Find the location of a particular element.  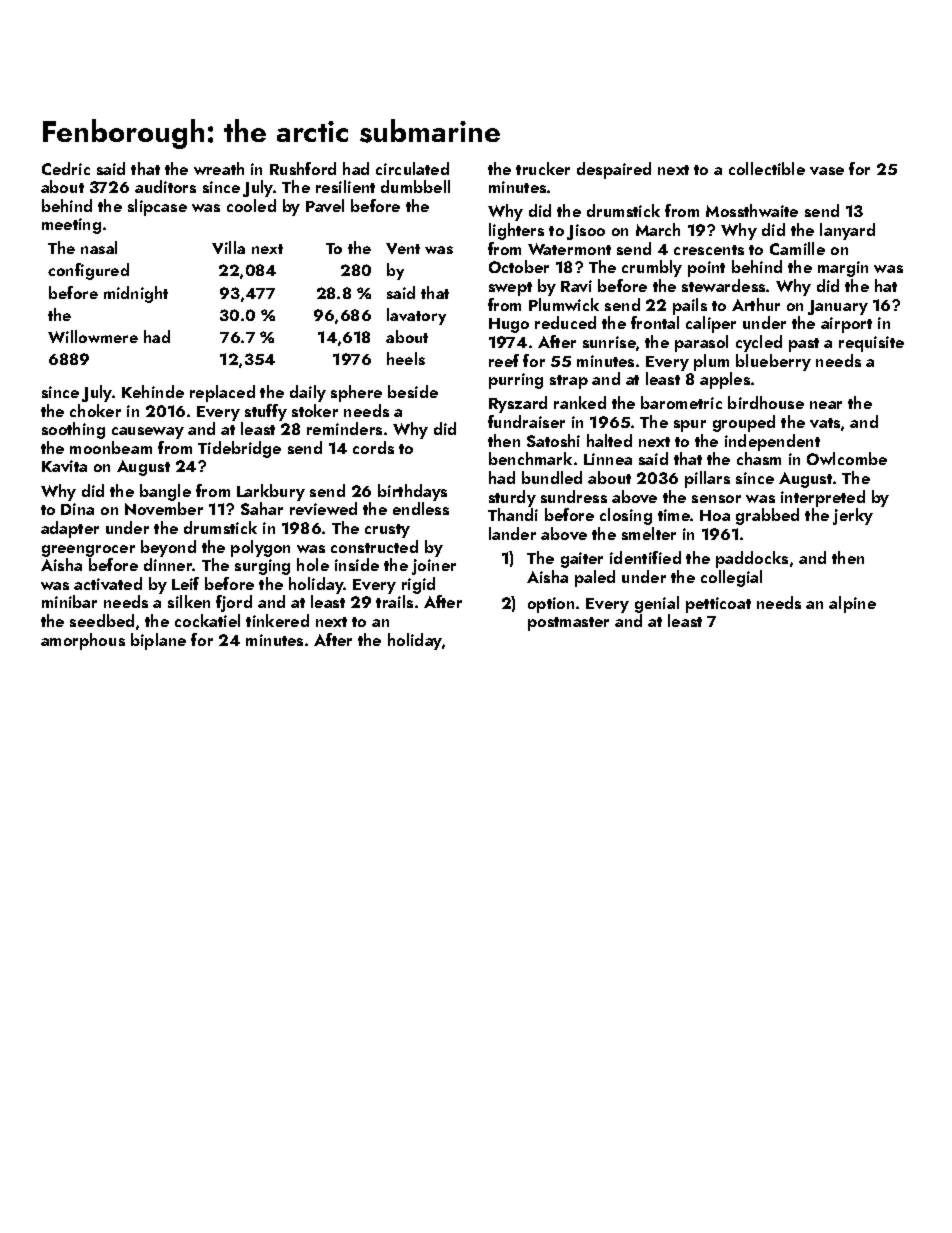

polygon is located at coordinates (260, 548).
